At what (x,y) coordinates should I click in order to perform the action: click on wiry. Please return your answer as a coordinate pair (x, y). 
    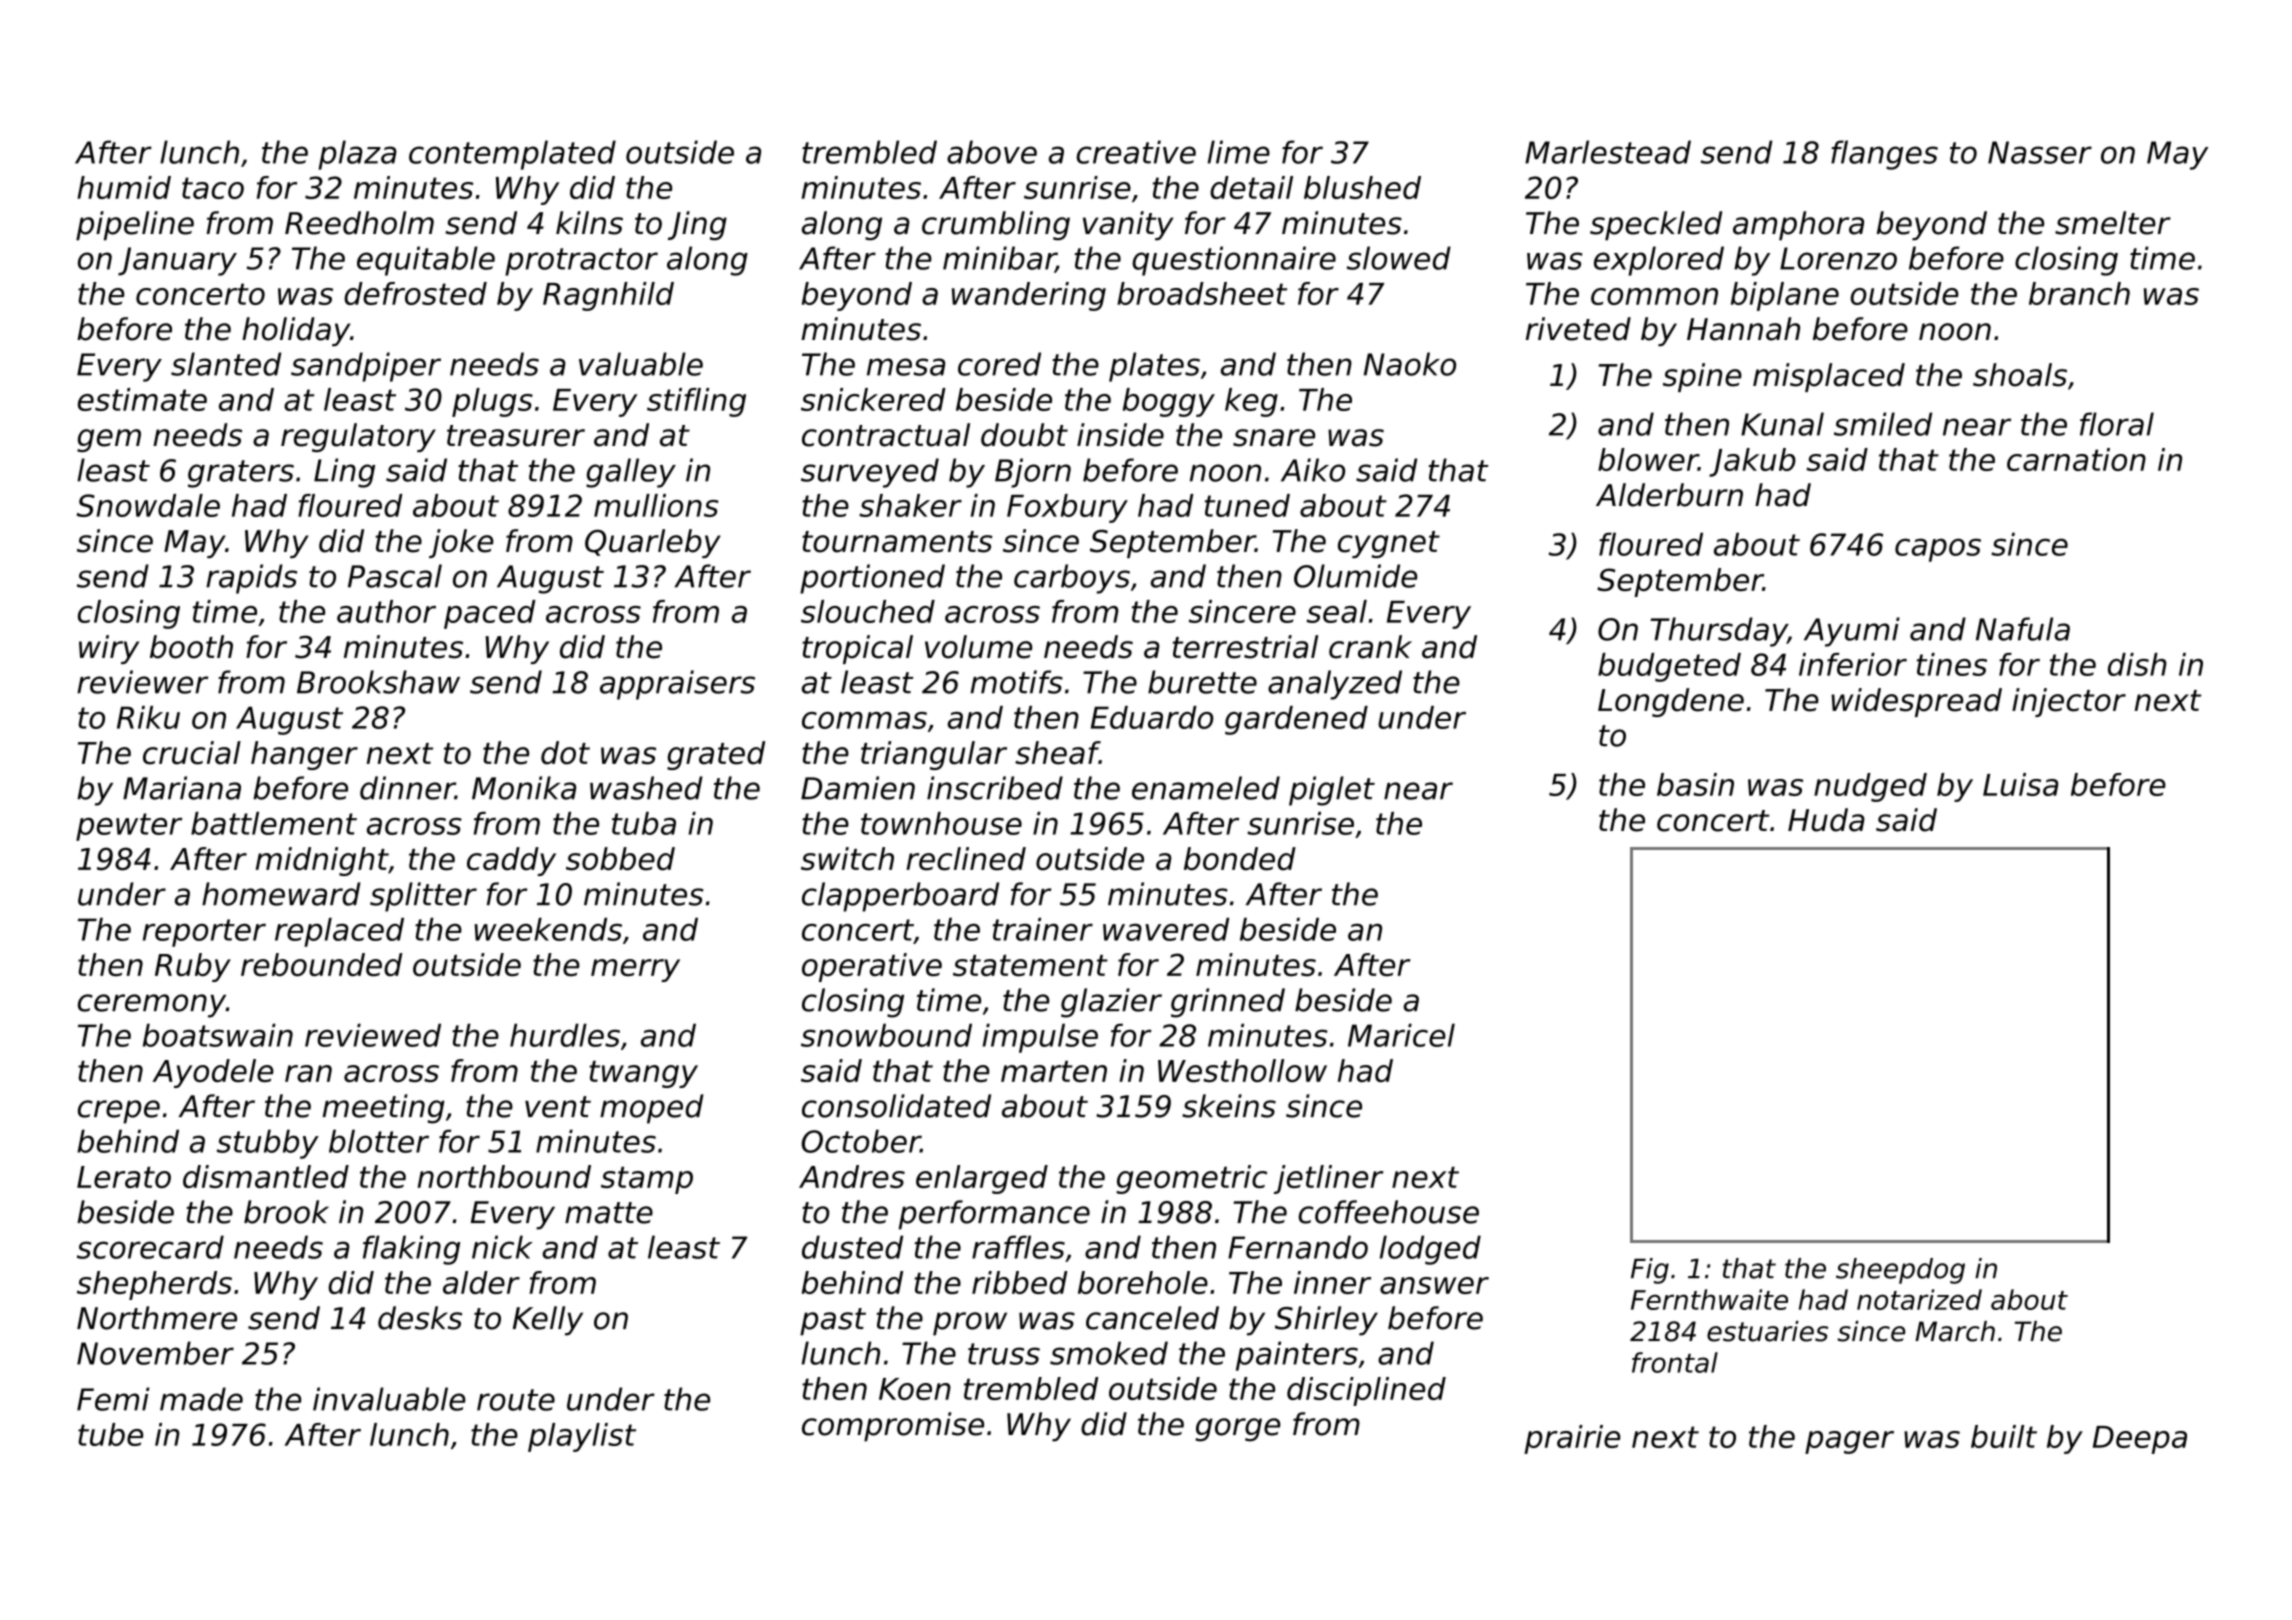
    Looking at the image, I should click on (109, 649).
